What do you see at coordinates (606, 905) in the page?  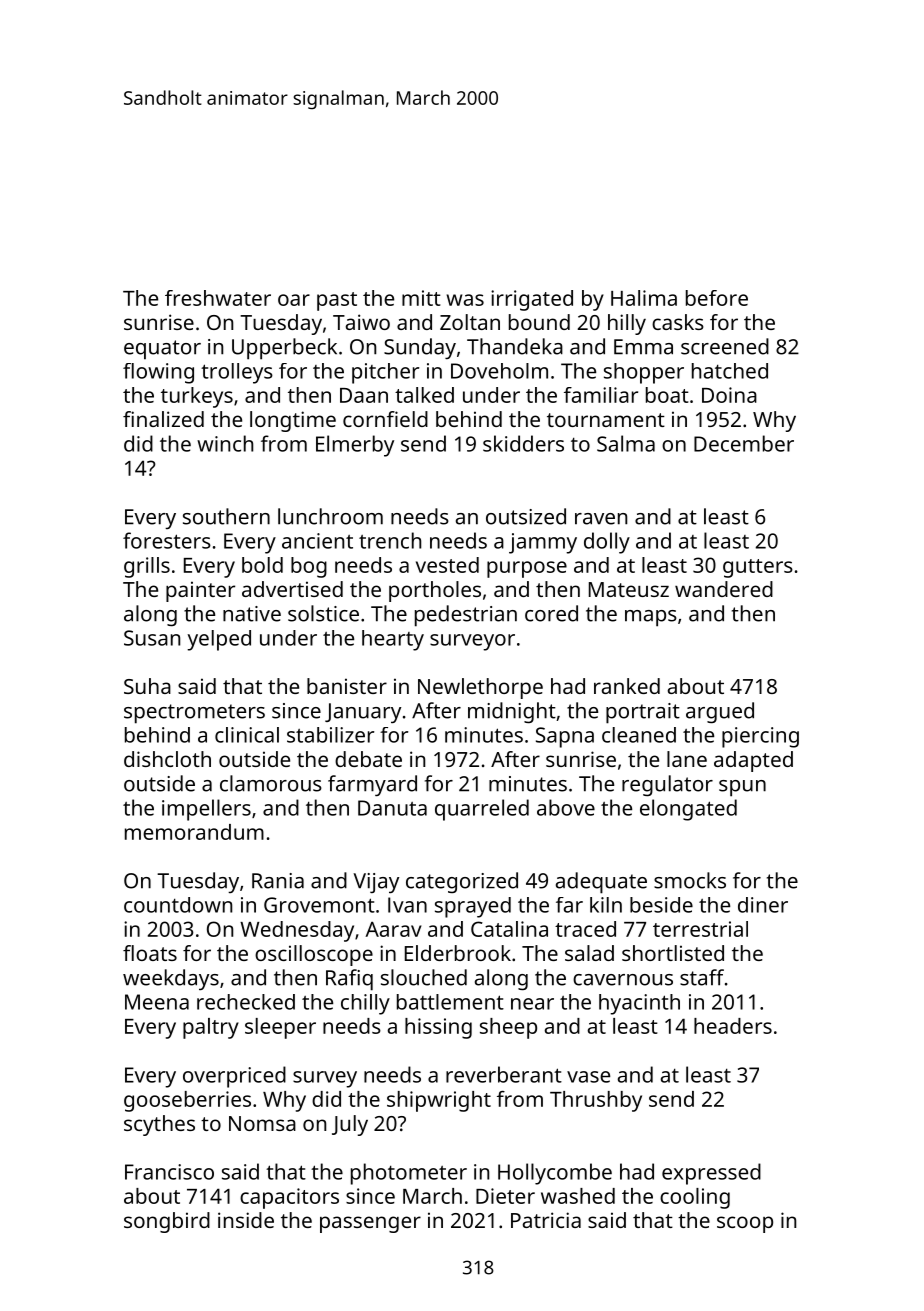 I see `kiln` at bounding box center [606, 905].
